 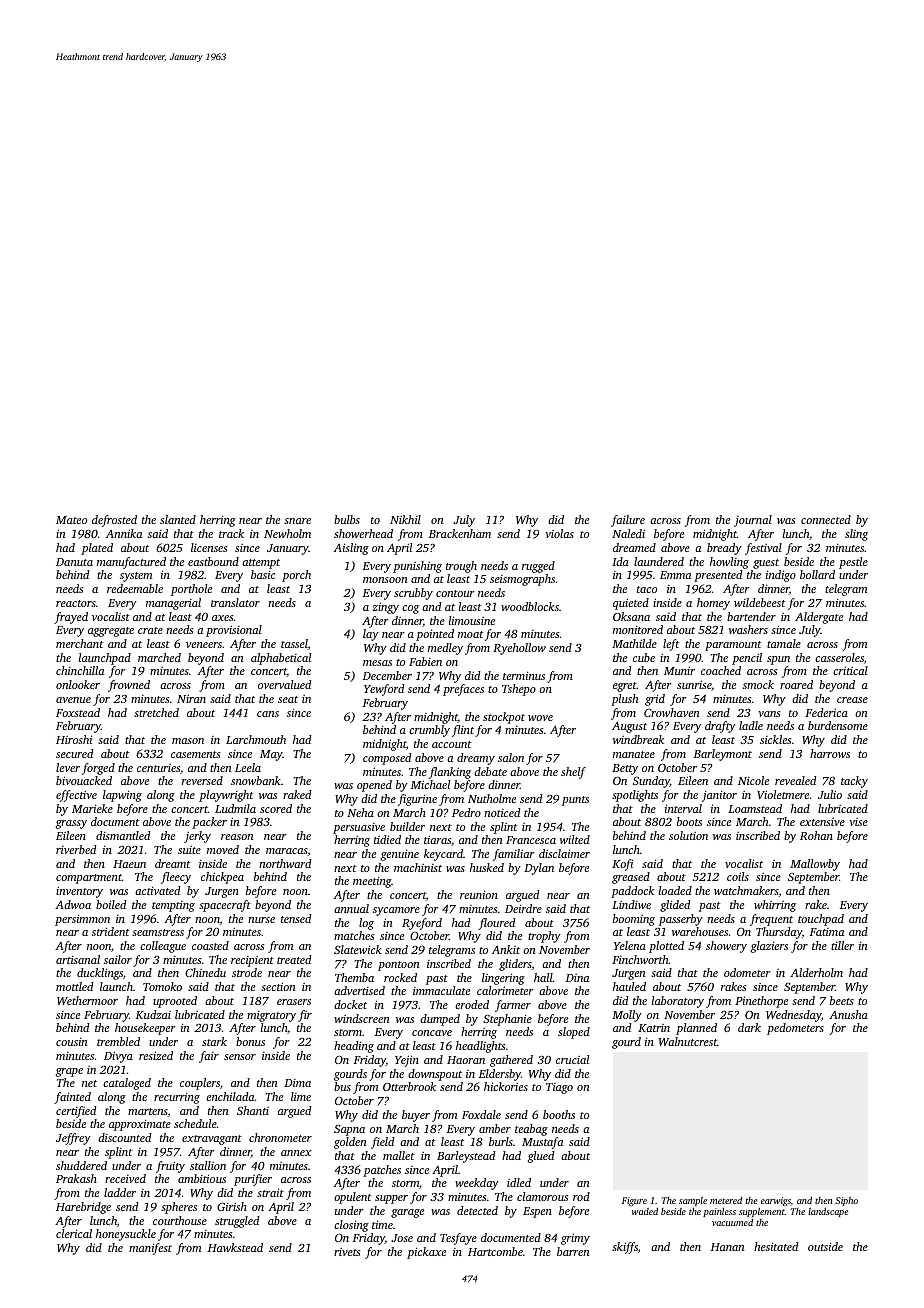 What do you see at coordinates (842, 1000) in the image?
I see `beets` at bounding box center [842, 1000].
